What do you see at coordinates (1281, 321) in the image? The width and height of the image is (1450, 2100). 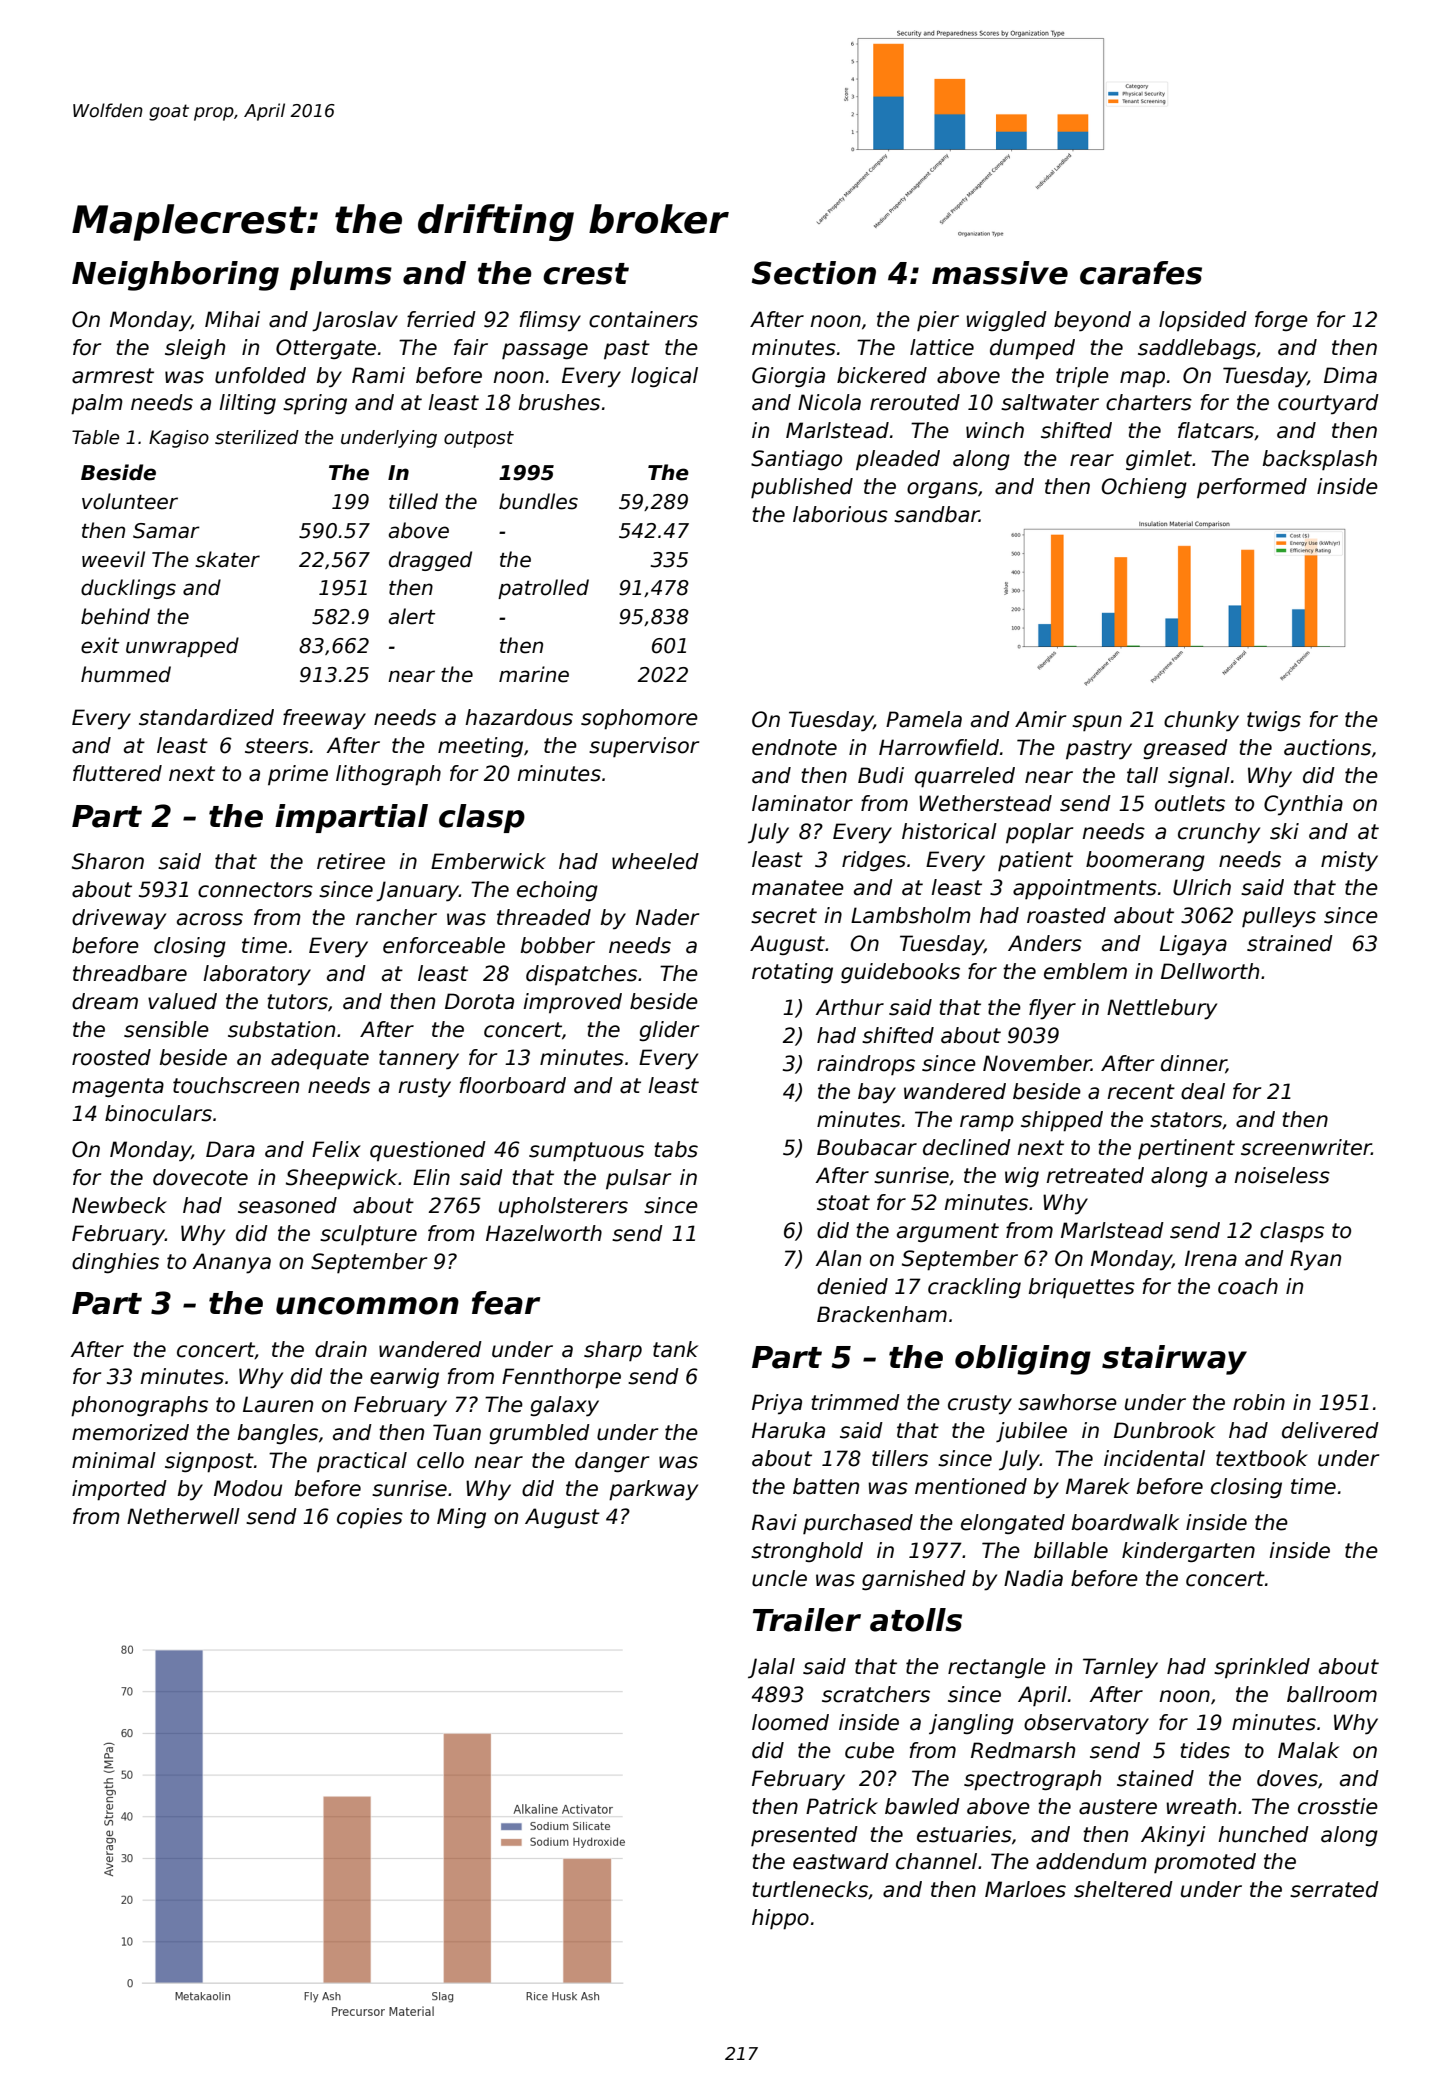 I see `forge` at bounding box center [1281, 321].
